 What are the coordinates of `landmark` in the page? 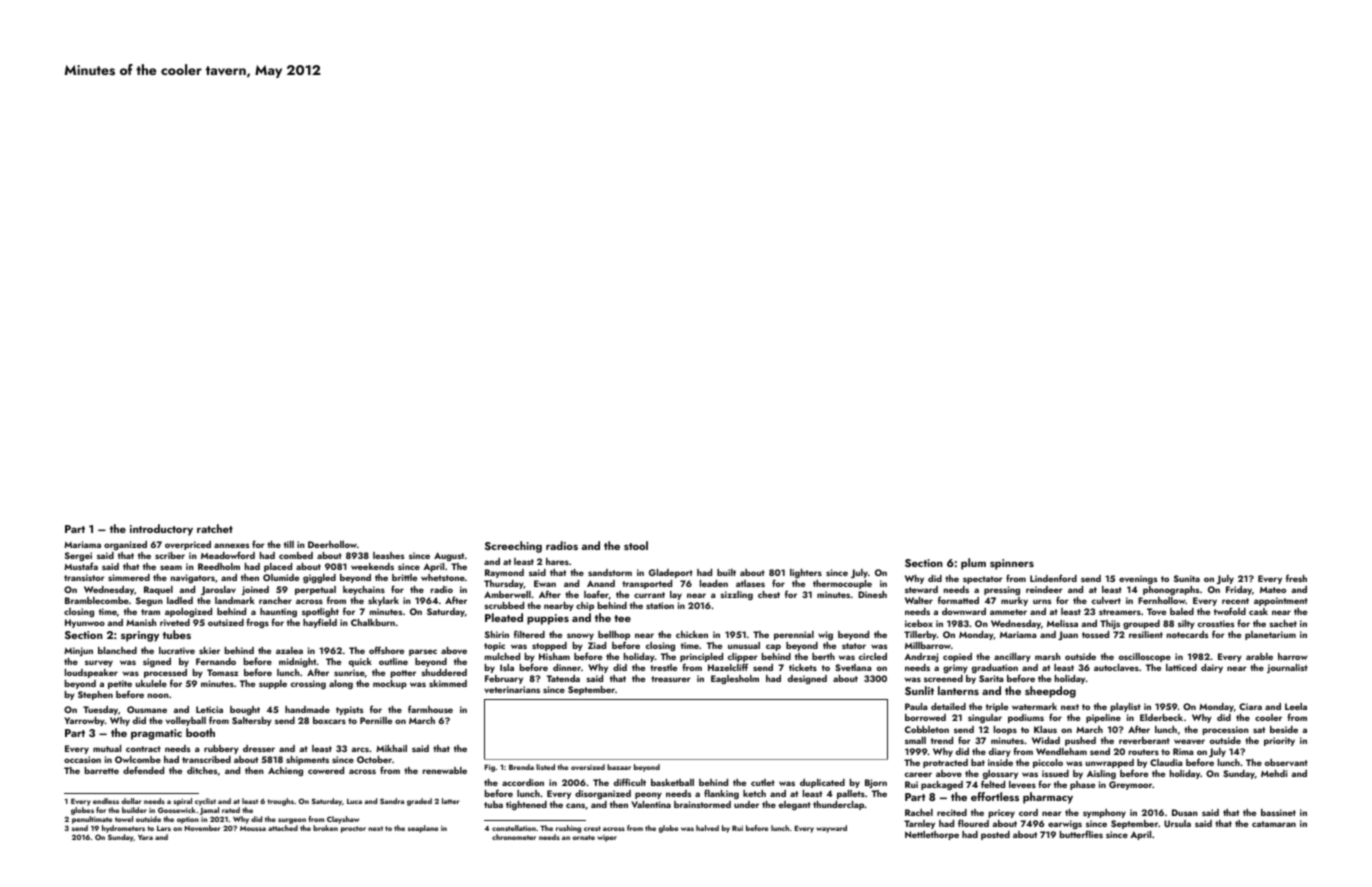 It's located at (235, 600).
